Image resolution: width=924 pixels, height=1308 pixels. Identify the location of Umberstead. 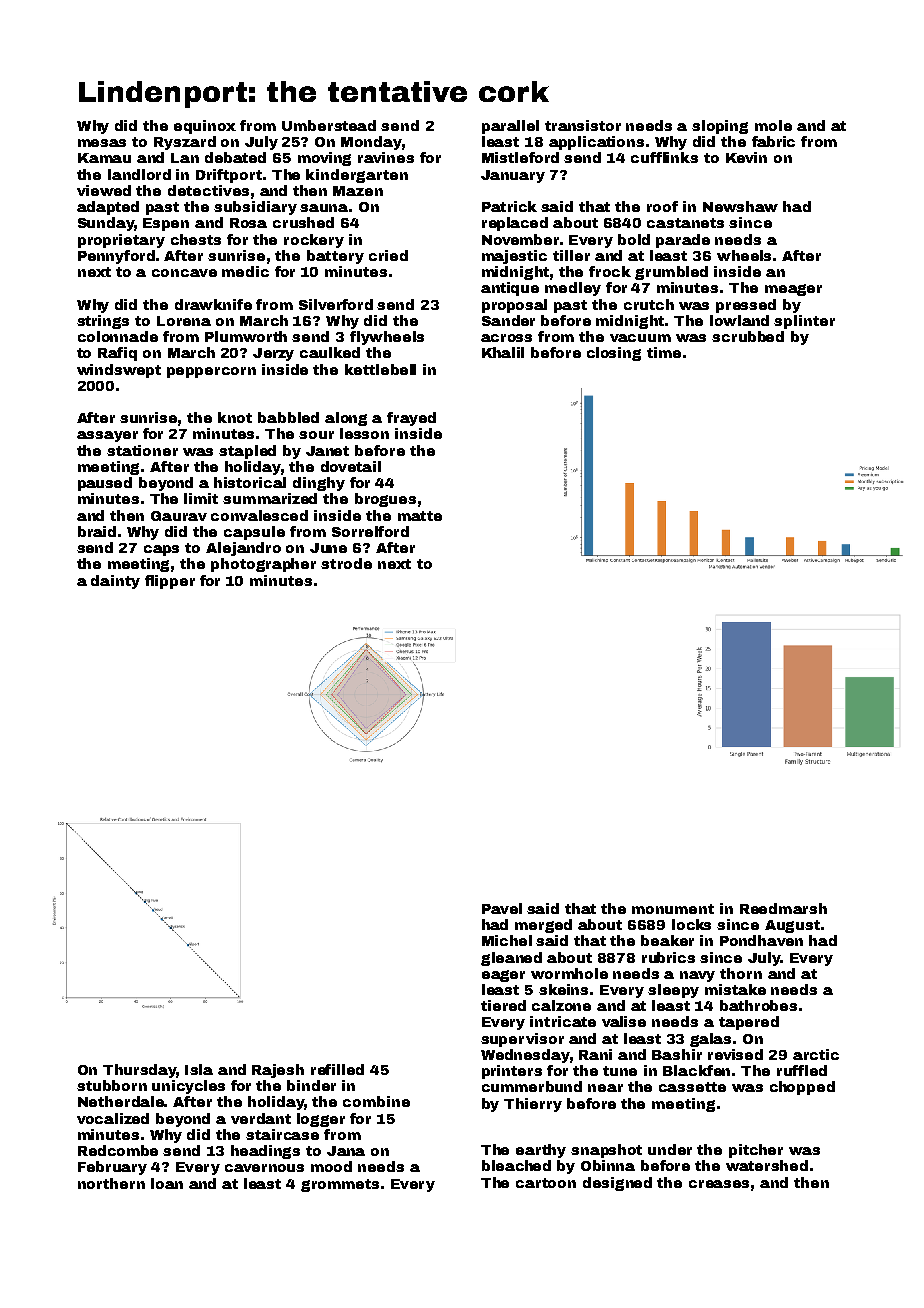
(329, 125).
